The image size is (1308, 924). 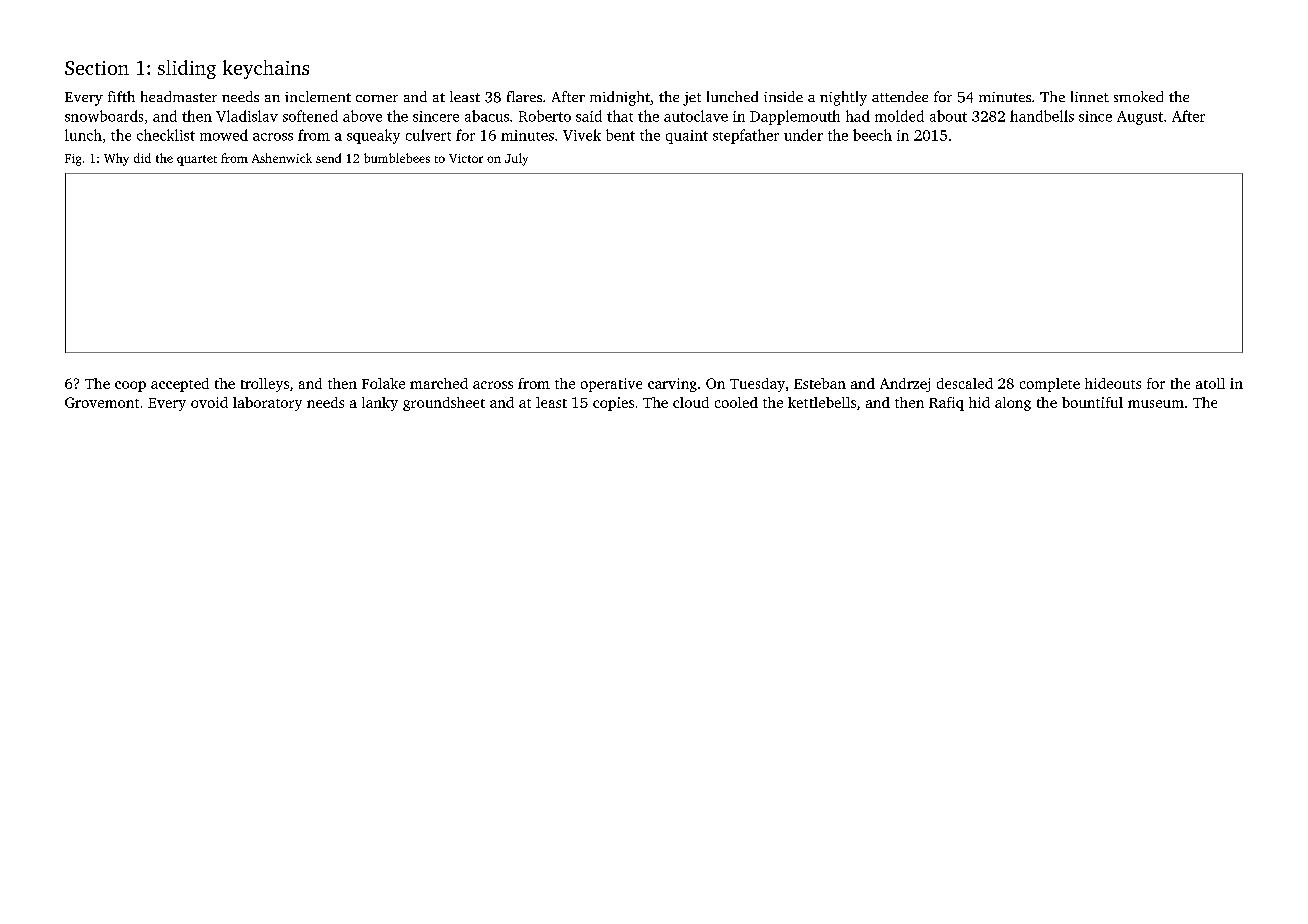 I want to click on operative, so click(x=611, y=385).
